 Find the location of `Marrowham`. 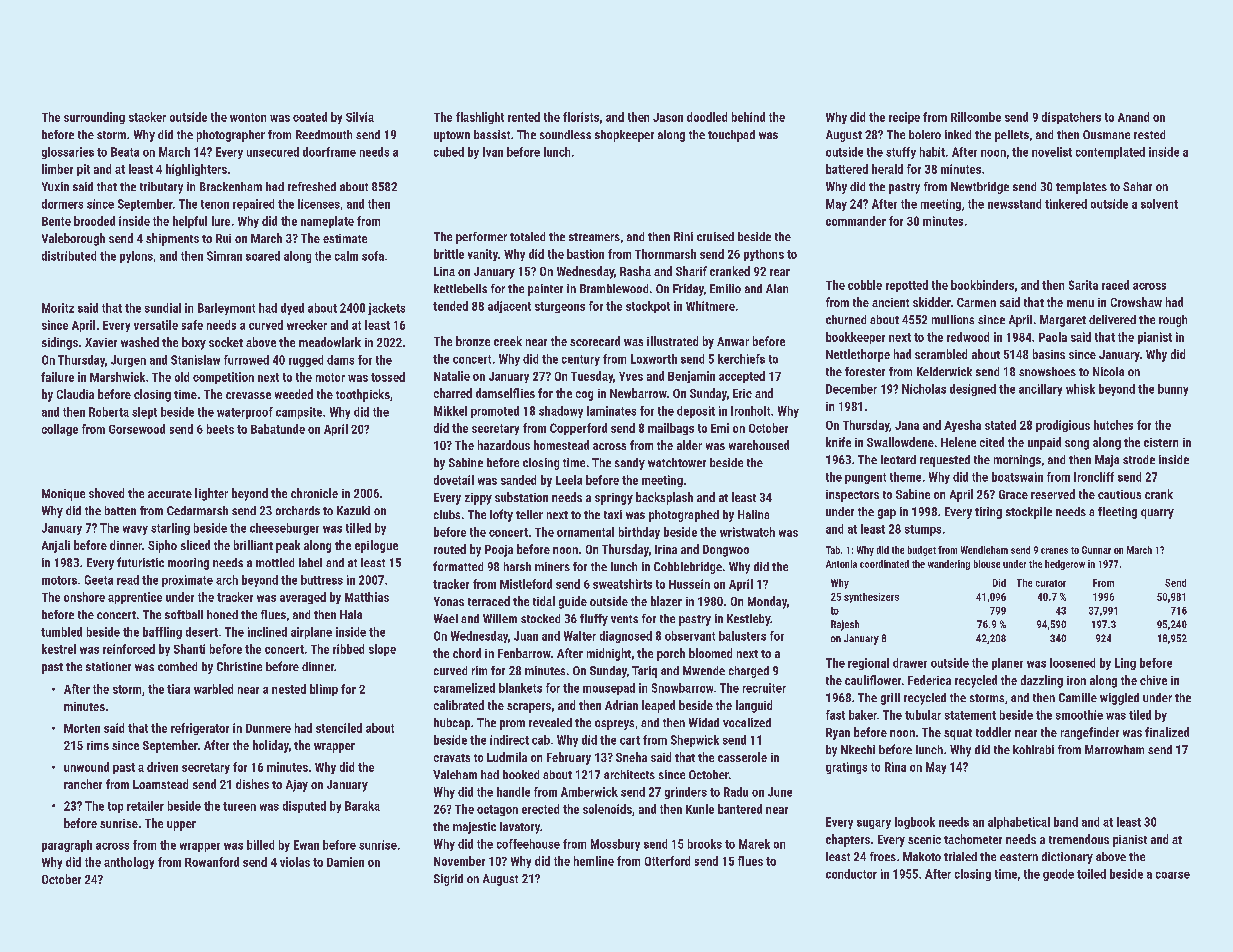

Marrowham is located at coordinates (1114, 749).
